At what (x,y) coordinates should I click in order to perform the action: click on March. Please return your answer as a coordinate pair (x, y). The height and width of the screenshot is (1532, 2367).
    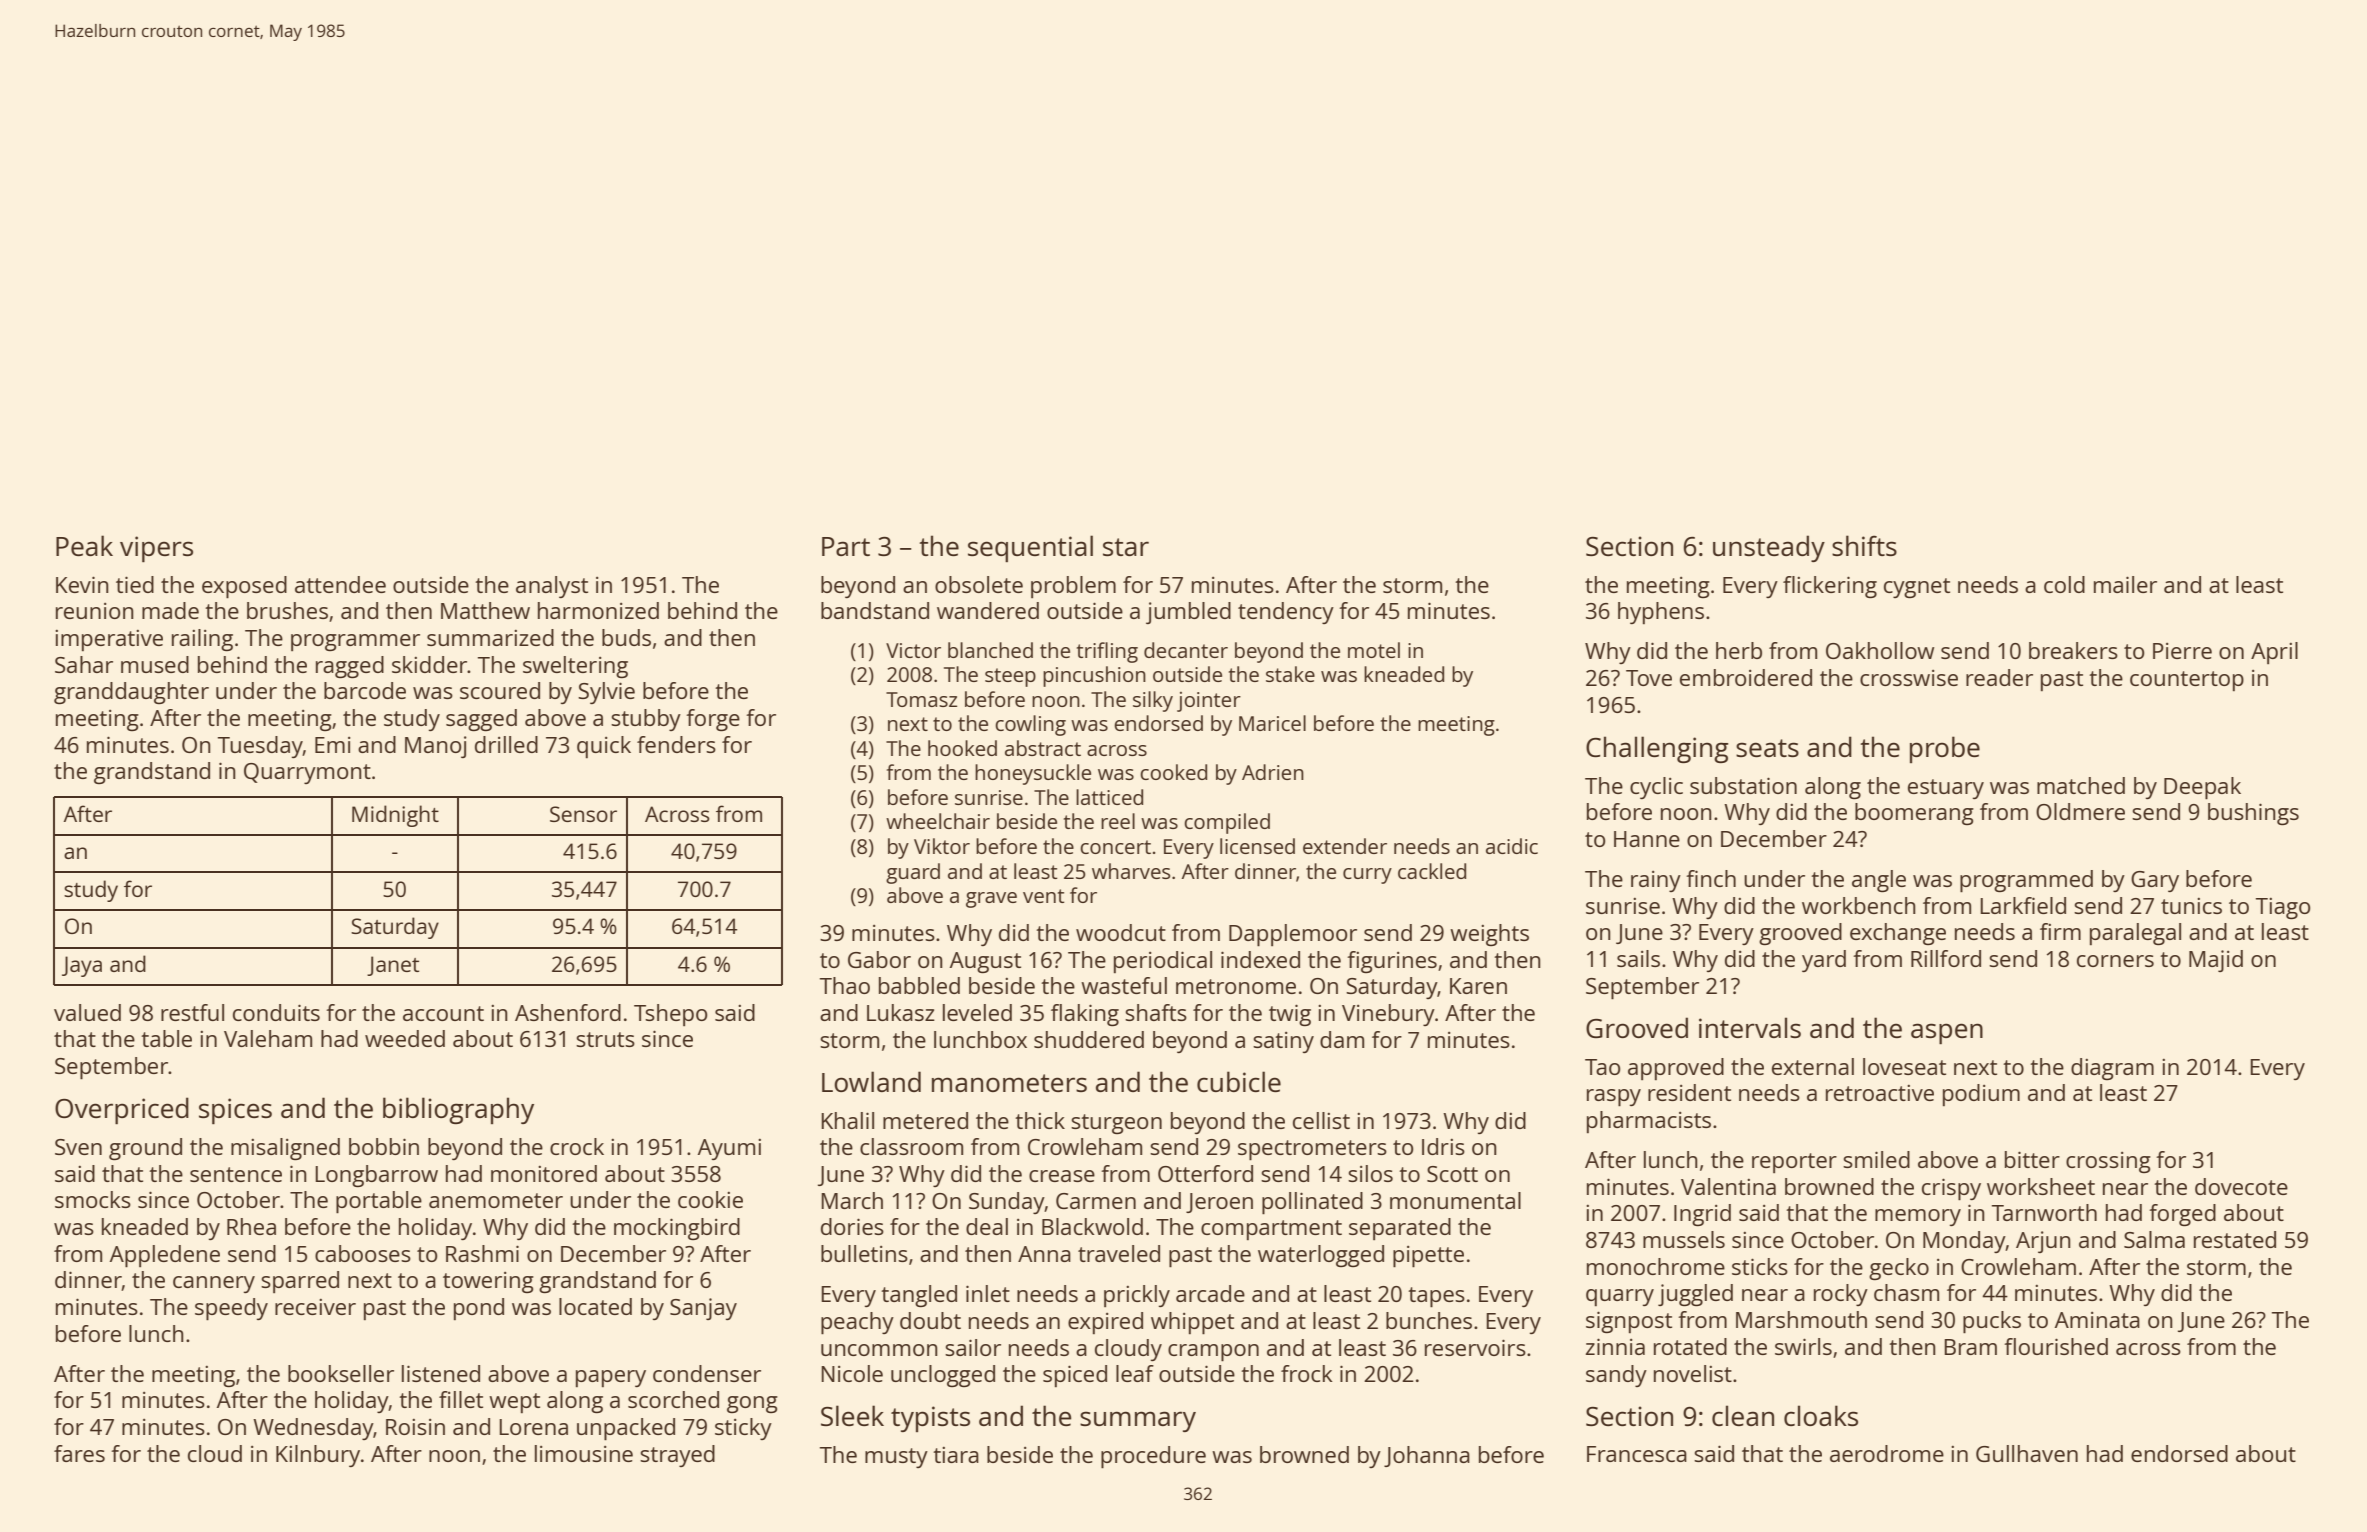
    Looking at the image, I should click on (852, 1200).
